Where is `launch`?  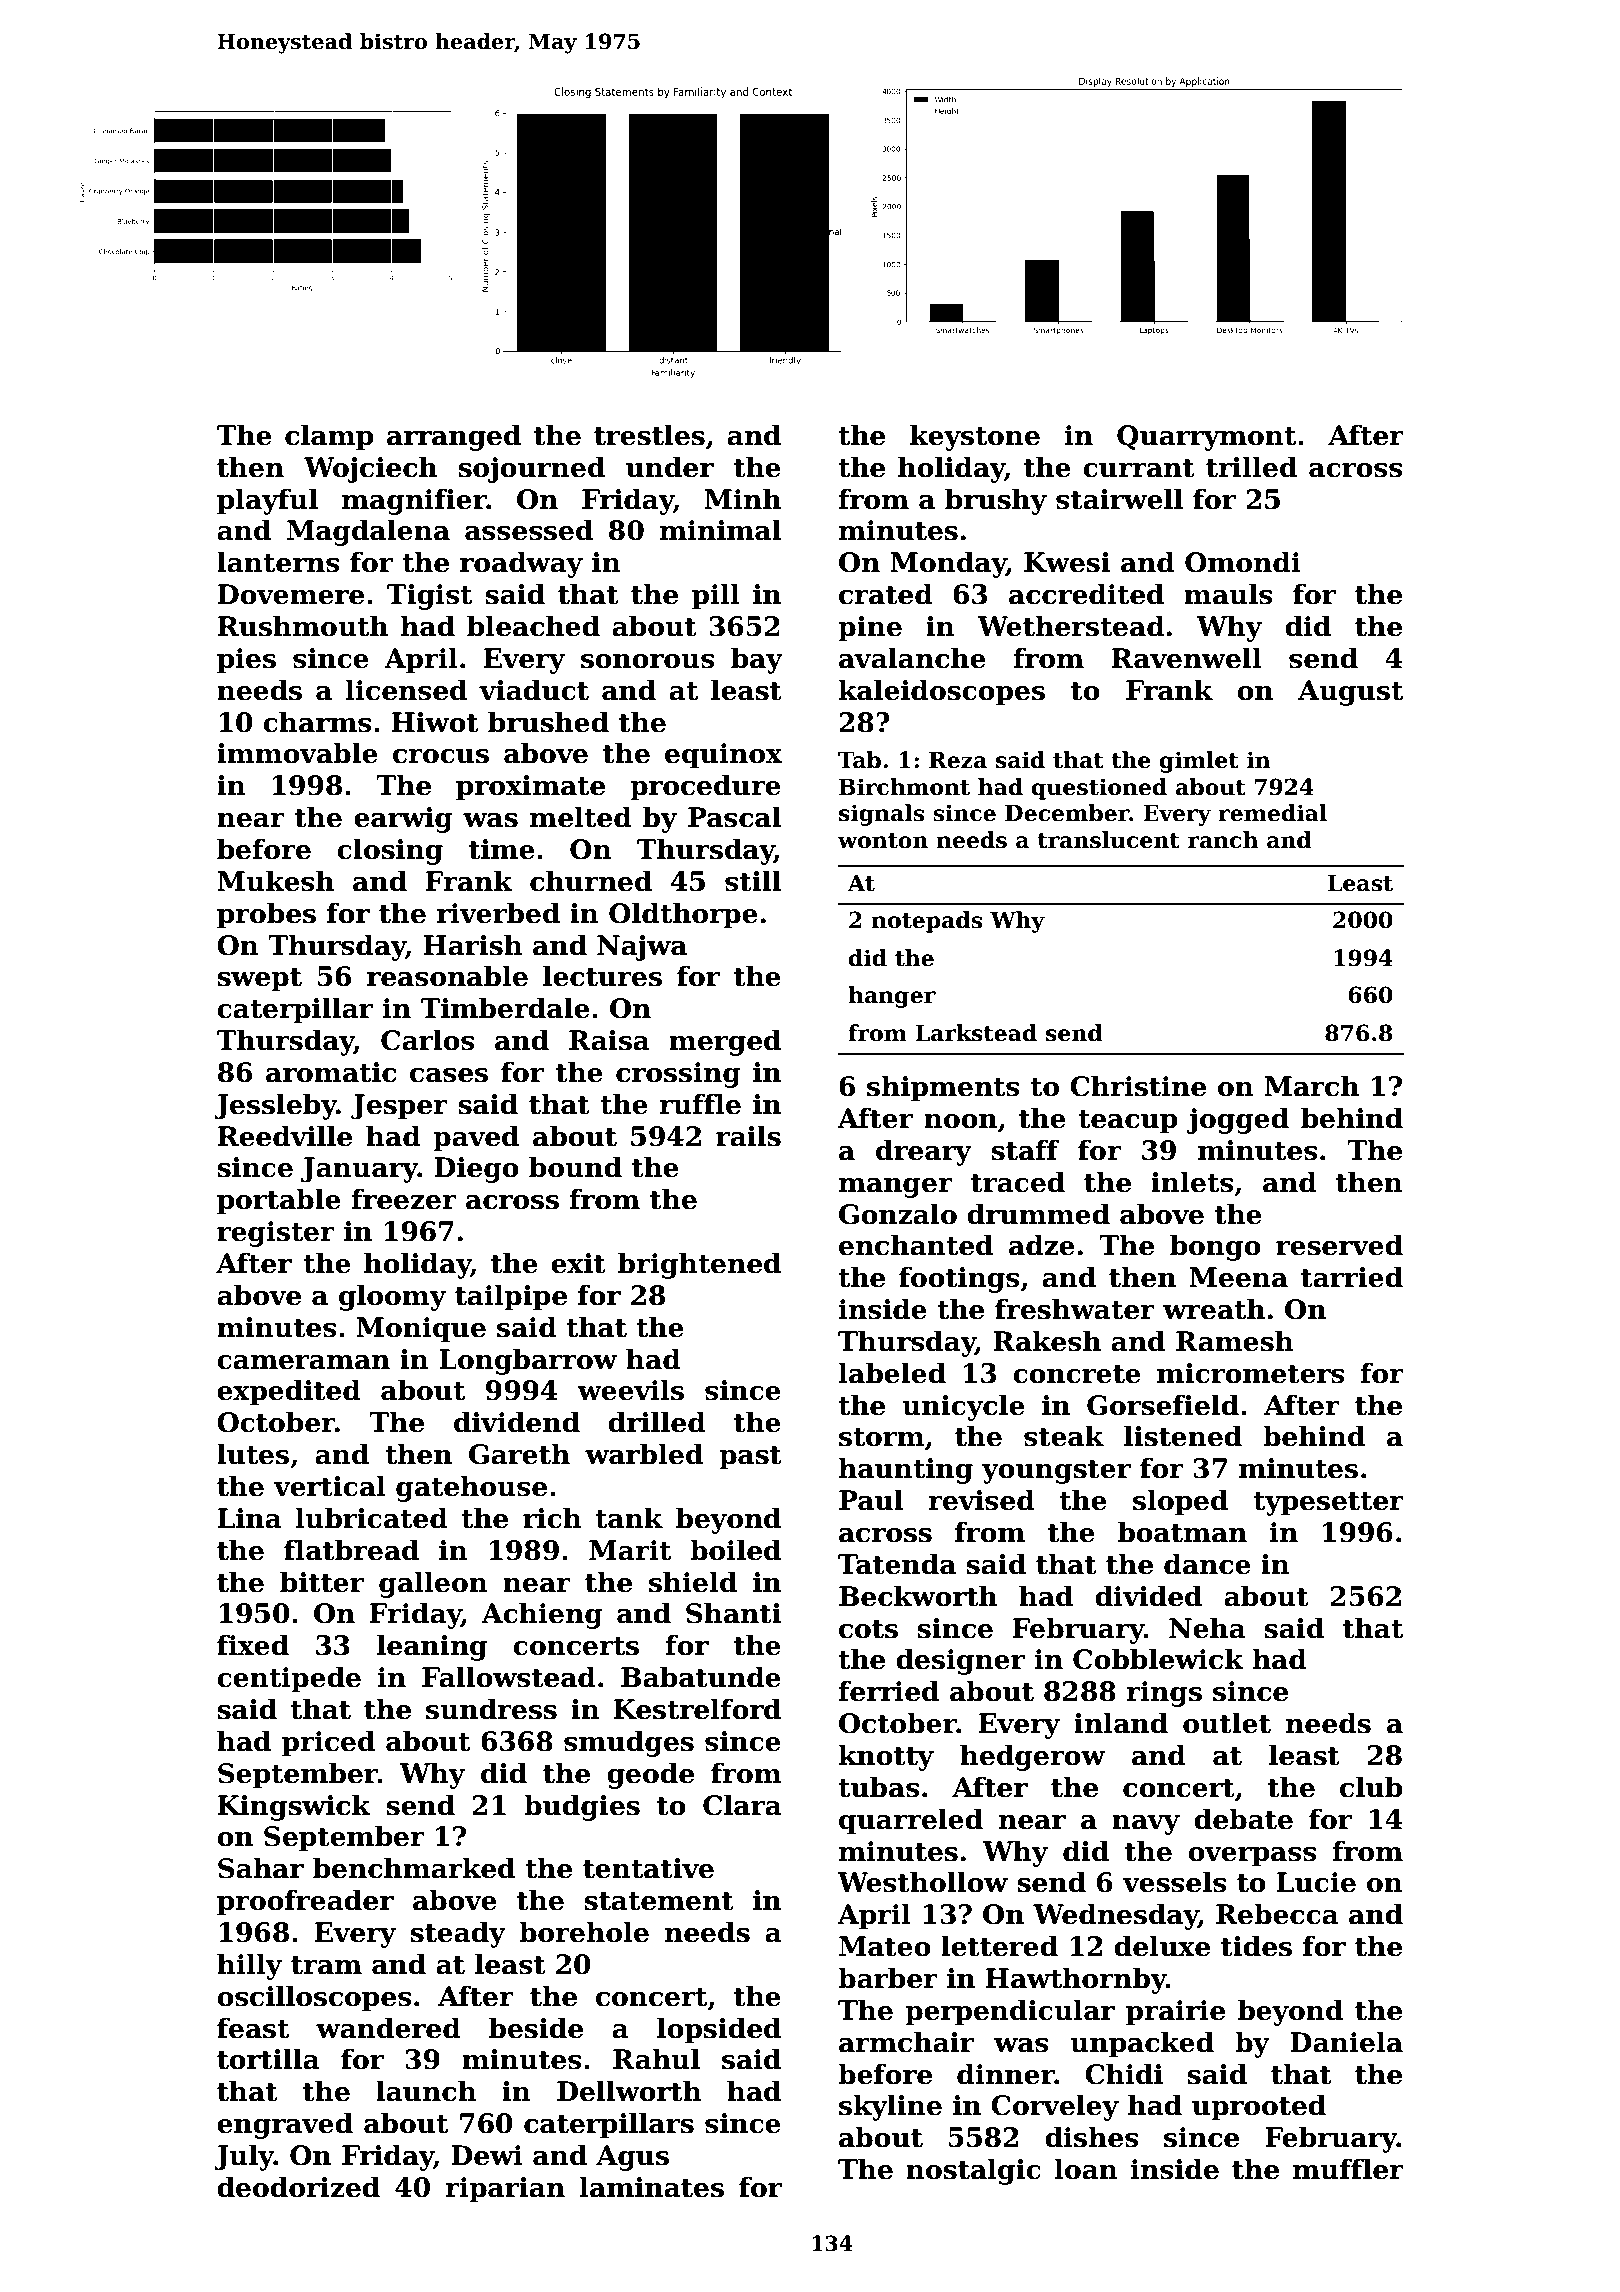
launch is located at coordinates (426, 2091).
